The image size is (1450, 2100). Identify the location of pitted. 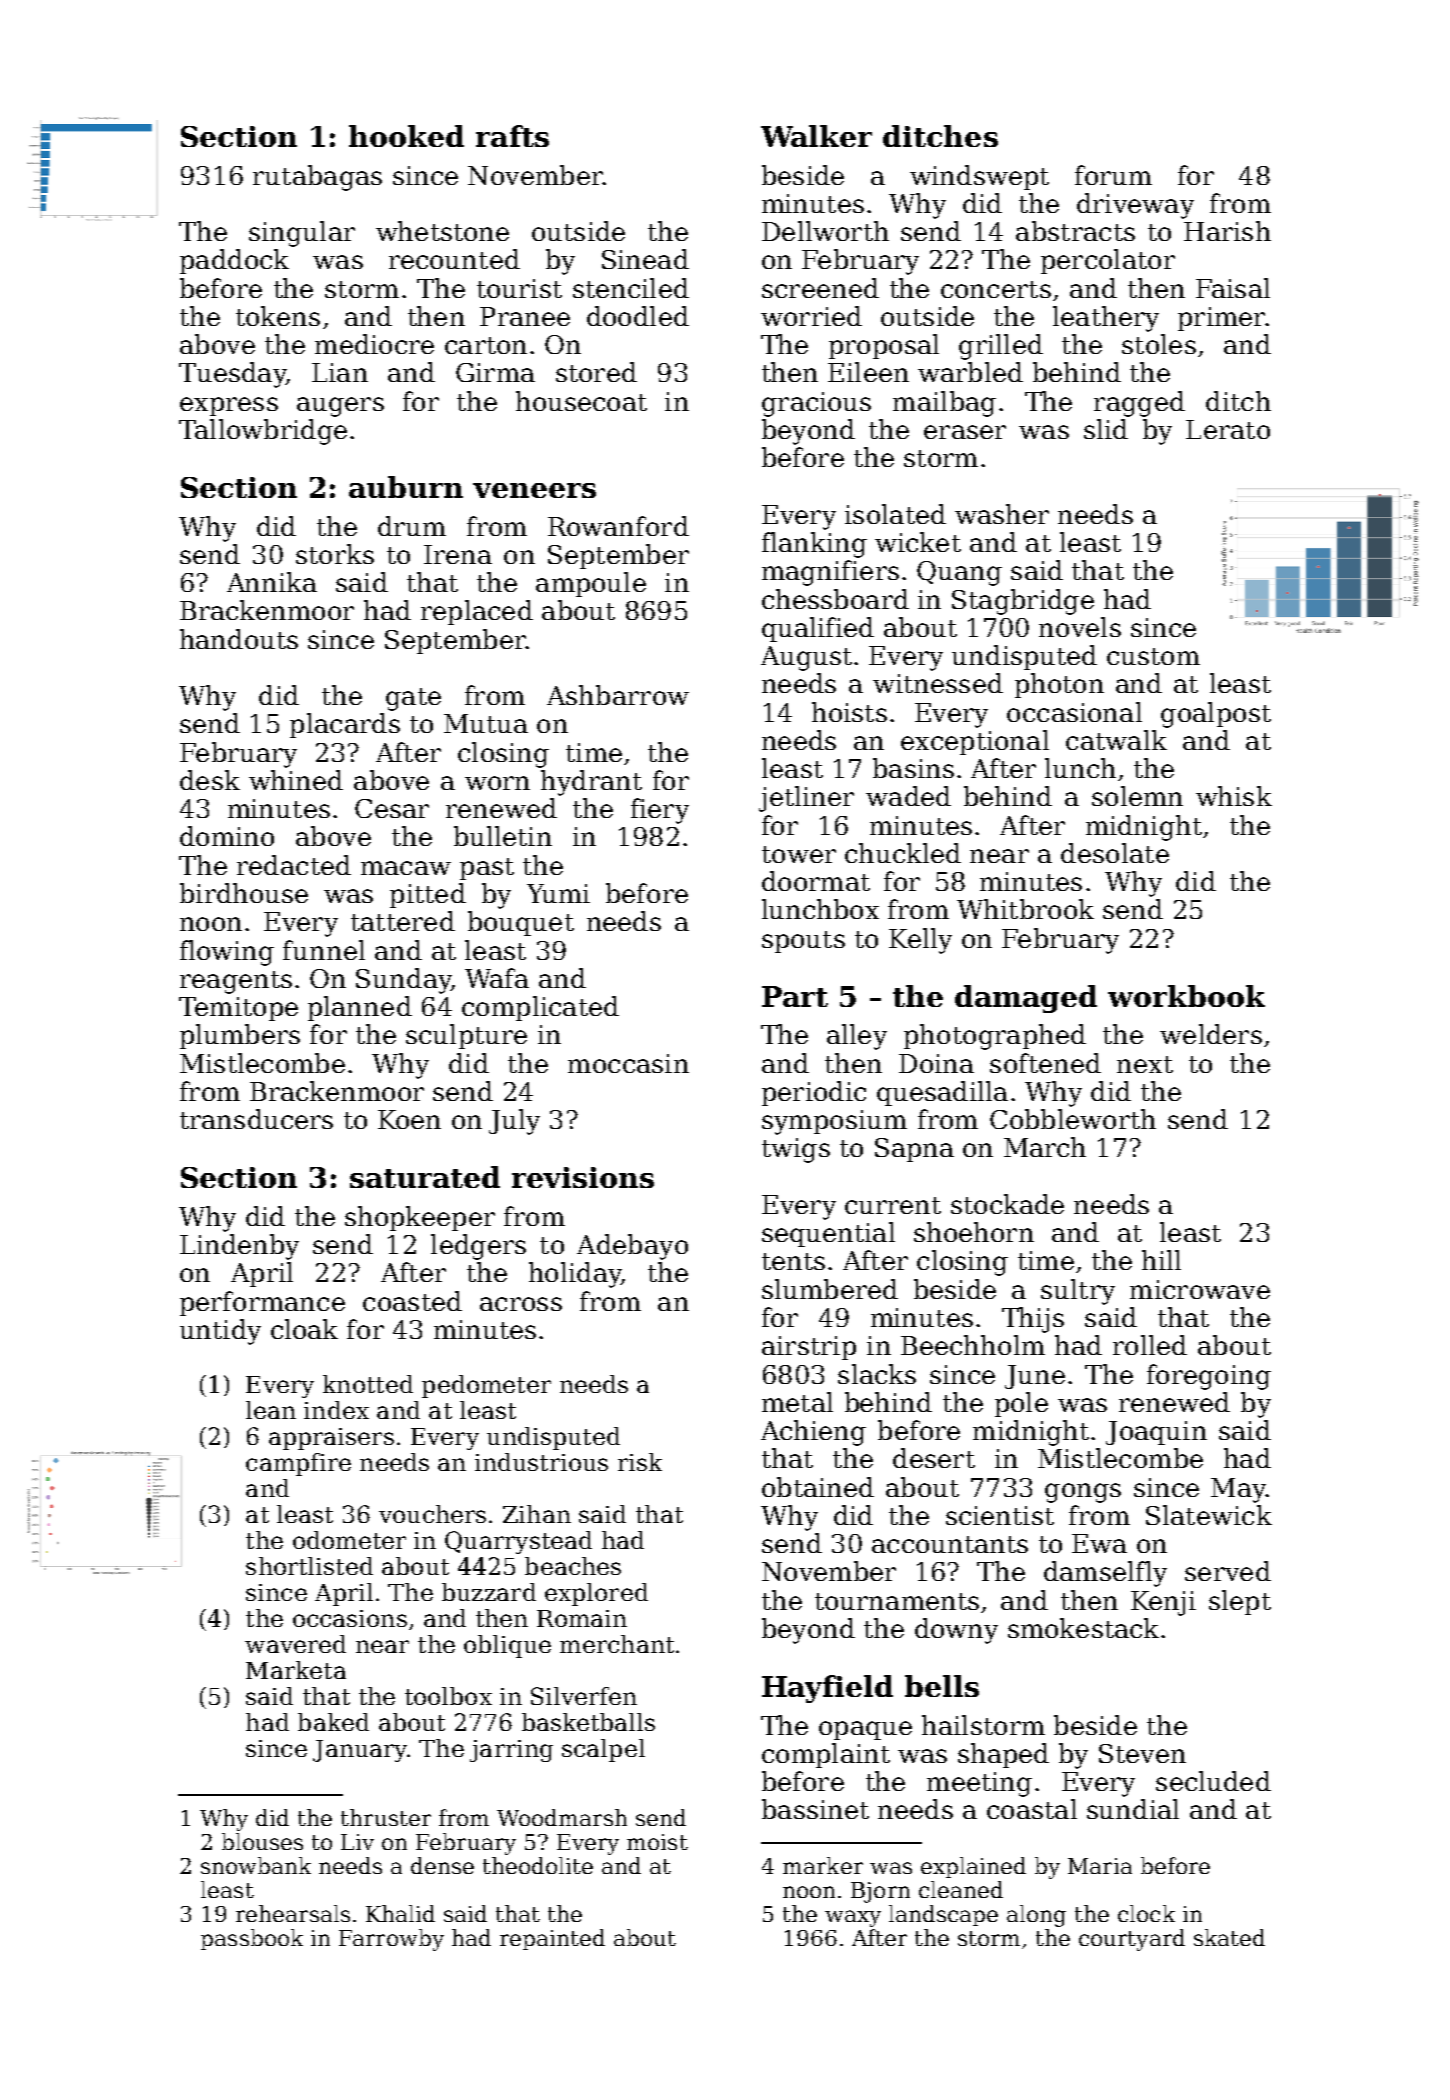
(428, 895).
